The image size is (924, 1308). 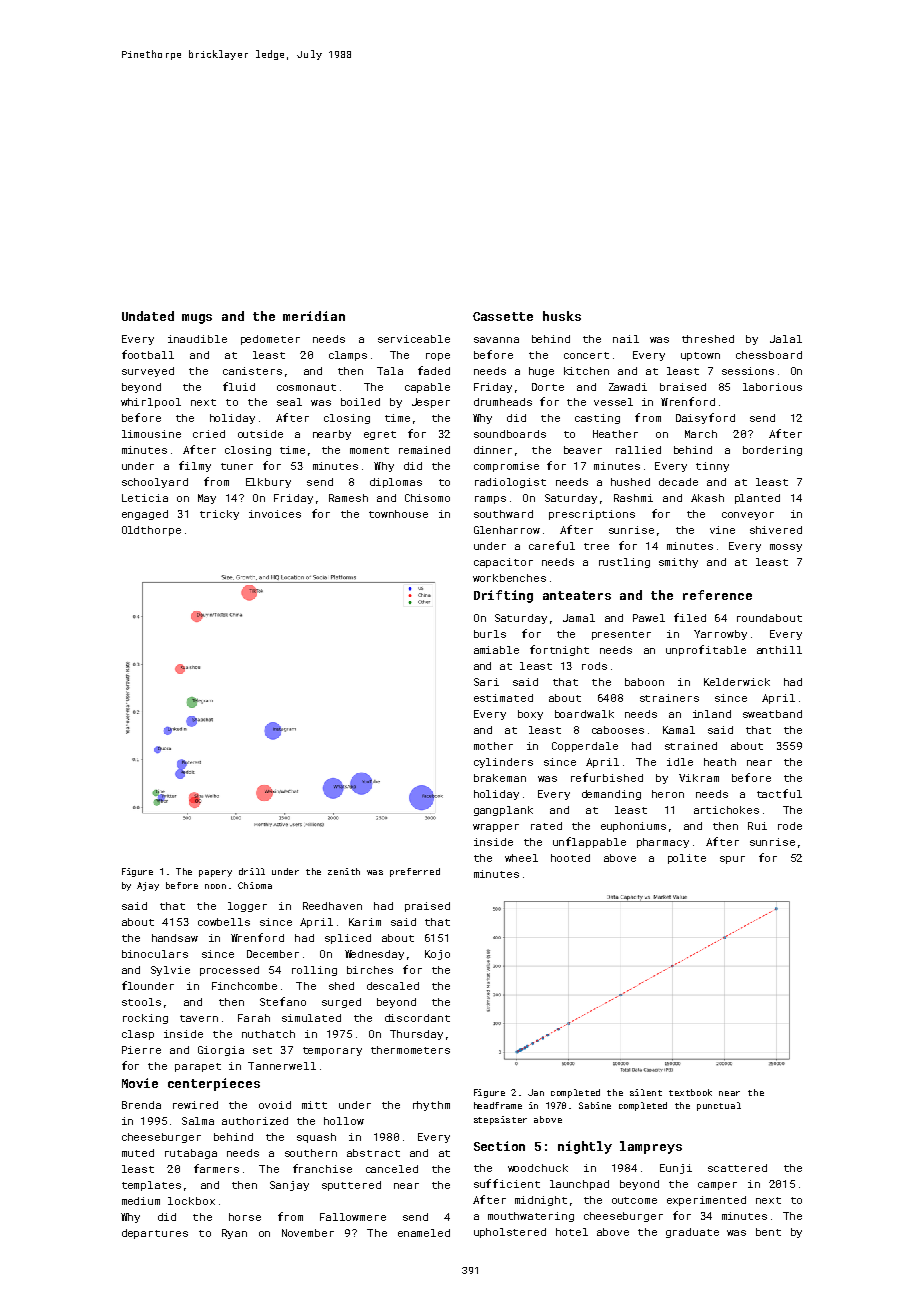 What do you see at coordinates (252, 871) in the image?
I see `drill` at bounding box center [252, 871].
